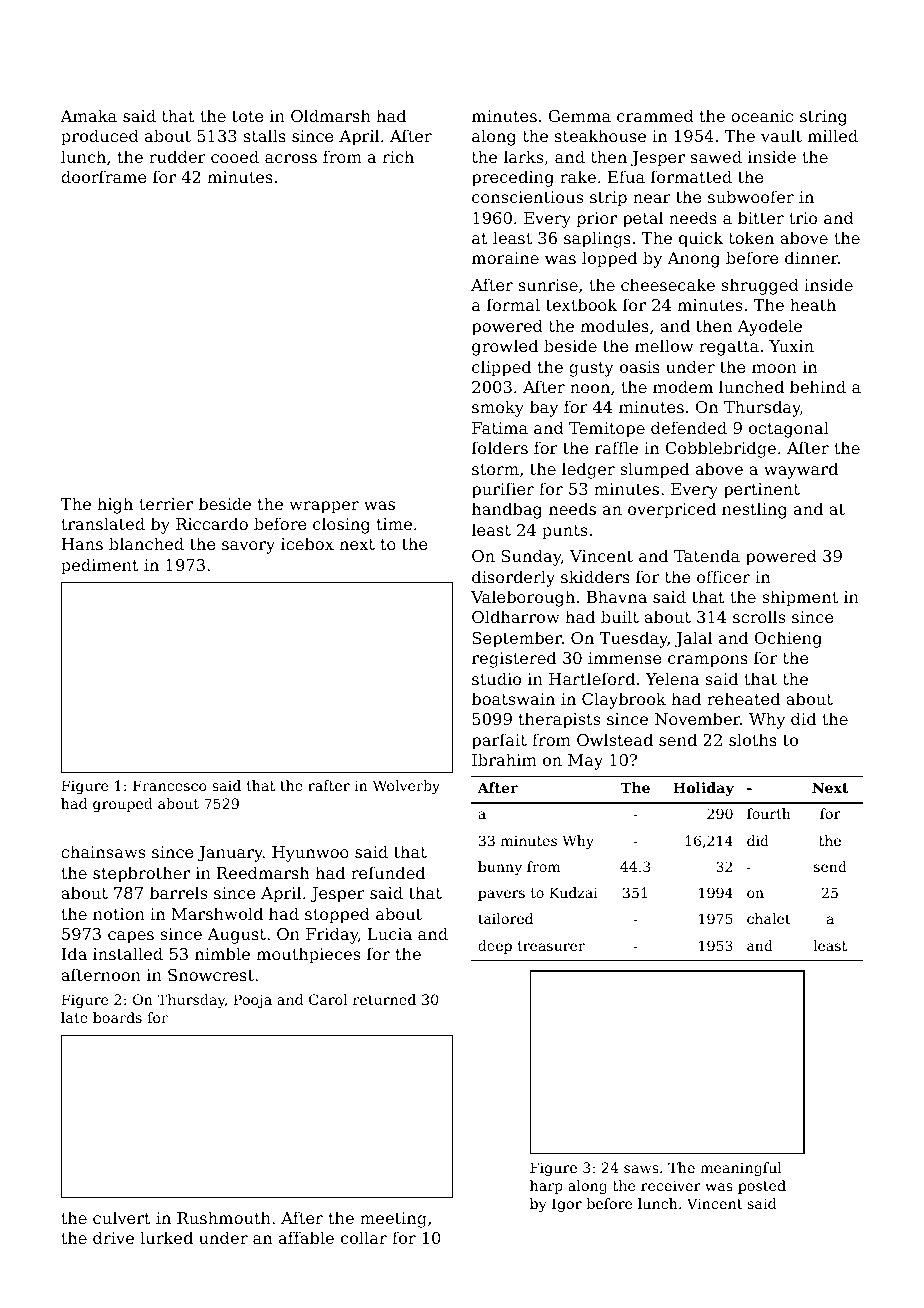 The width and height of the document is (924, 1308). What do you see at coordinates (170, 785) in the document?
I see `Francesco` at bounding box center [170, 785].
